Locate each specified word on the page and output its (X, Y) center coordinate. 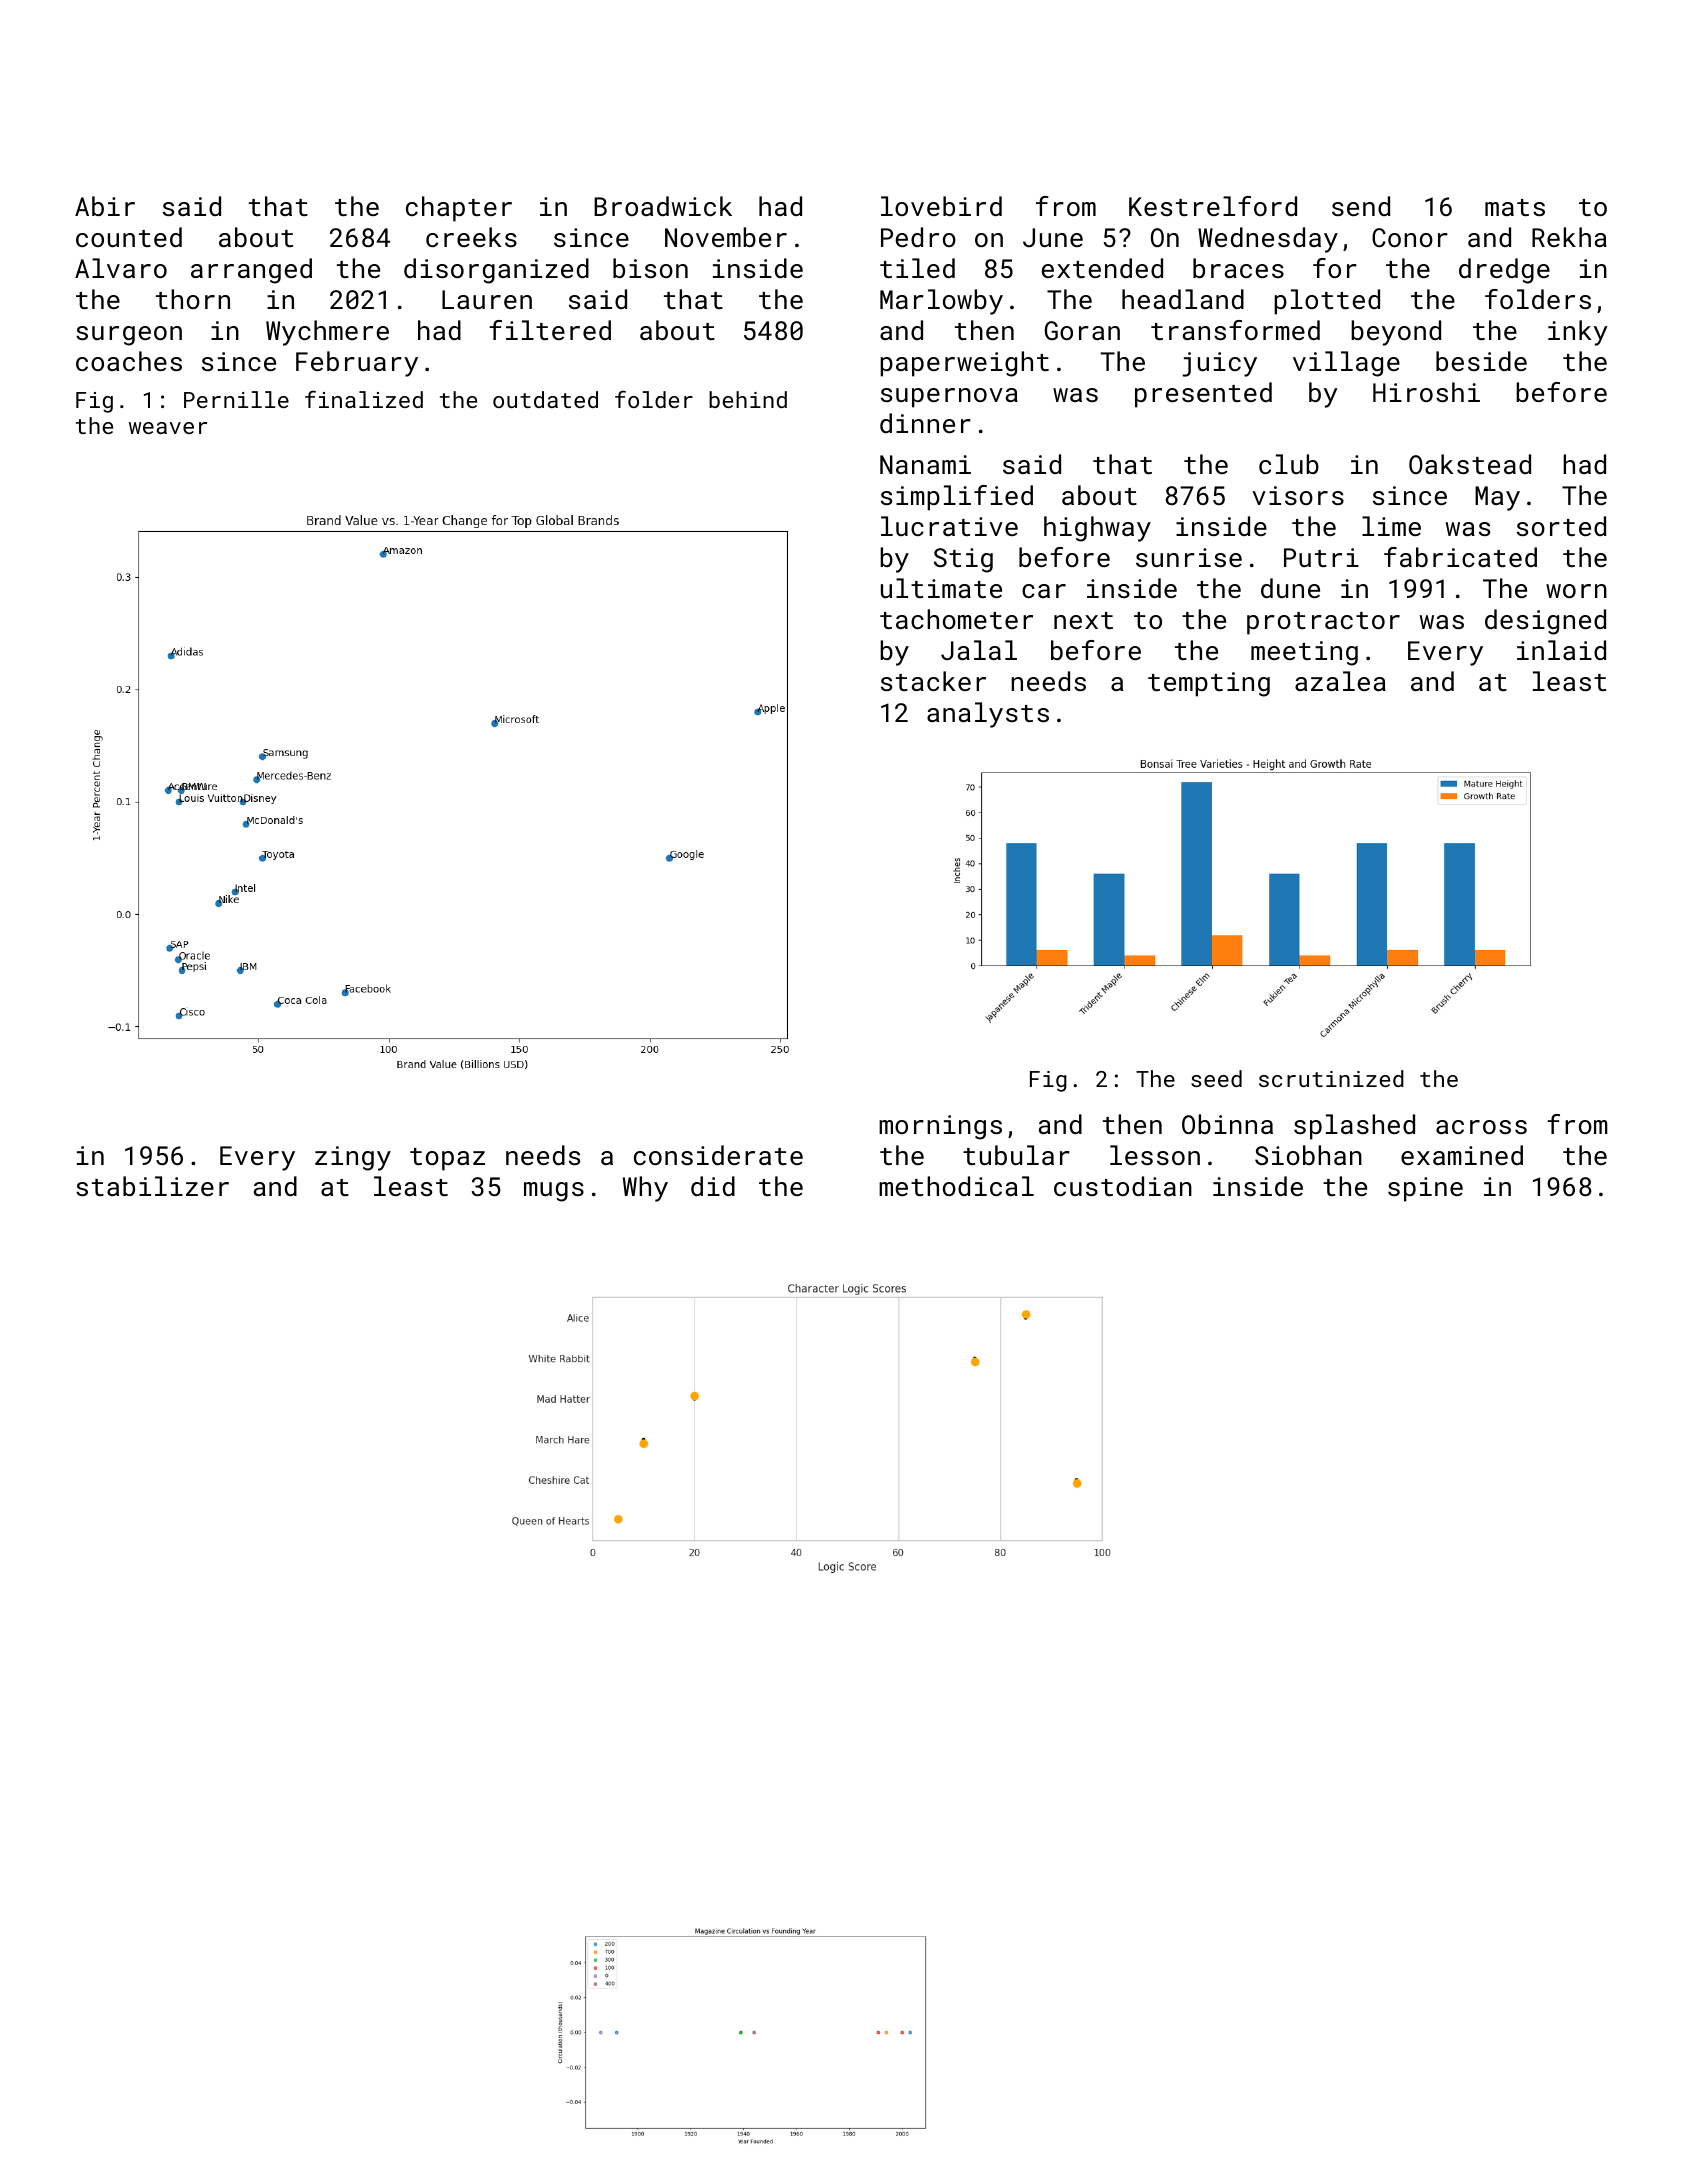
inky (1578, 333)
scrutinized (1331, 1078)
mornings (940, 1127)
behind (748, 399)
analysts (988, 715)
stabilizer (152, 1186)
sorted (1561, 526)
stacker (933, 681)
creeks (471, 237)
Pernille (236, 399)
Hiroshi (1426, 392)
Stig (963, 560)
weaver (168, 428)
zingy (353, 1158)
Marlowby (941, 302)
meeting (1304, 653)
